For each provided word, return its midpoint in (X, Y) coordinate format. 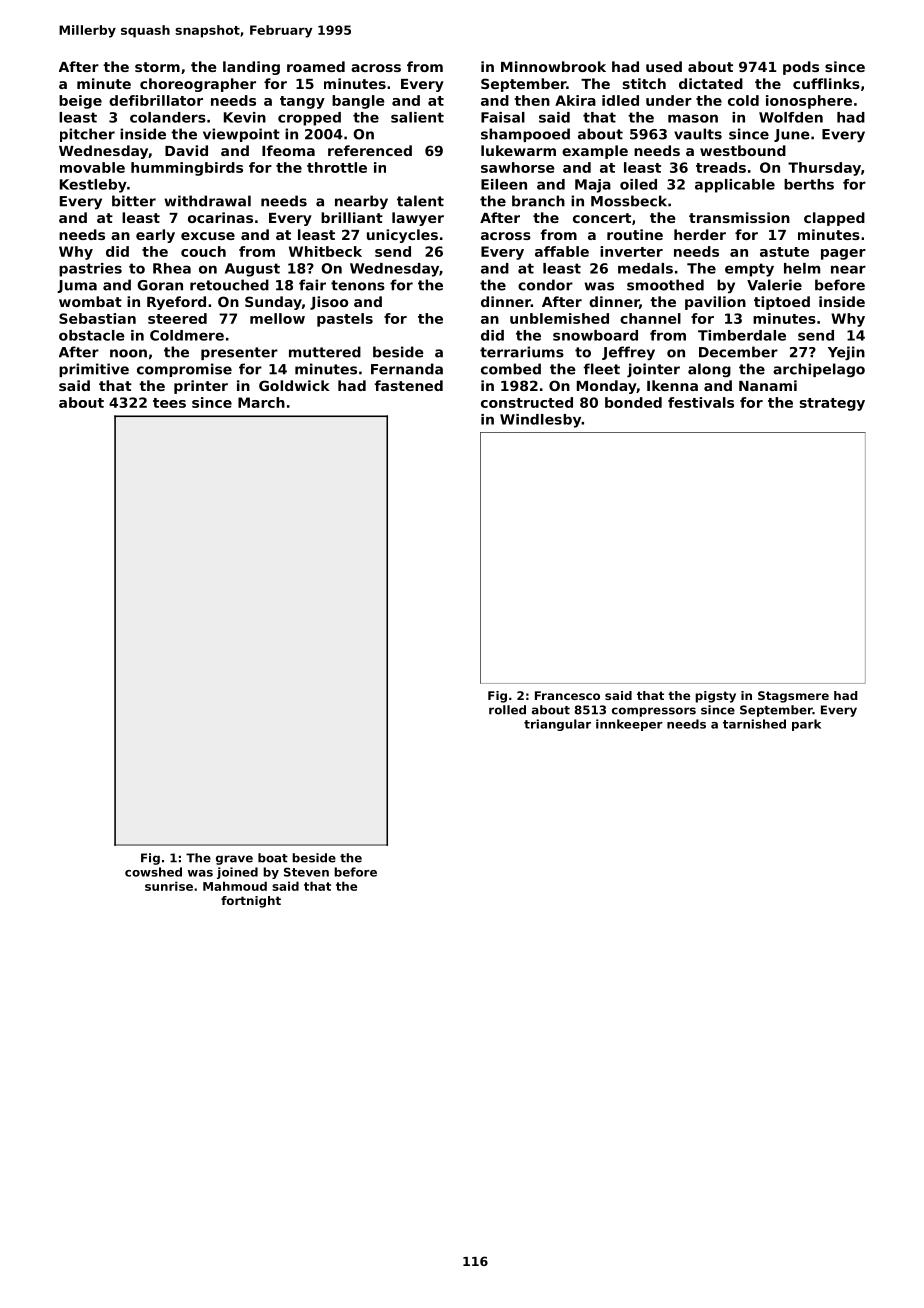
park (806, 725)
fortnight (251, 902)
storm (157, 67)
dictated (711, 83)
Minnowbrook (553, 66)
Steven (306, 872)
